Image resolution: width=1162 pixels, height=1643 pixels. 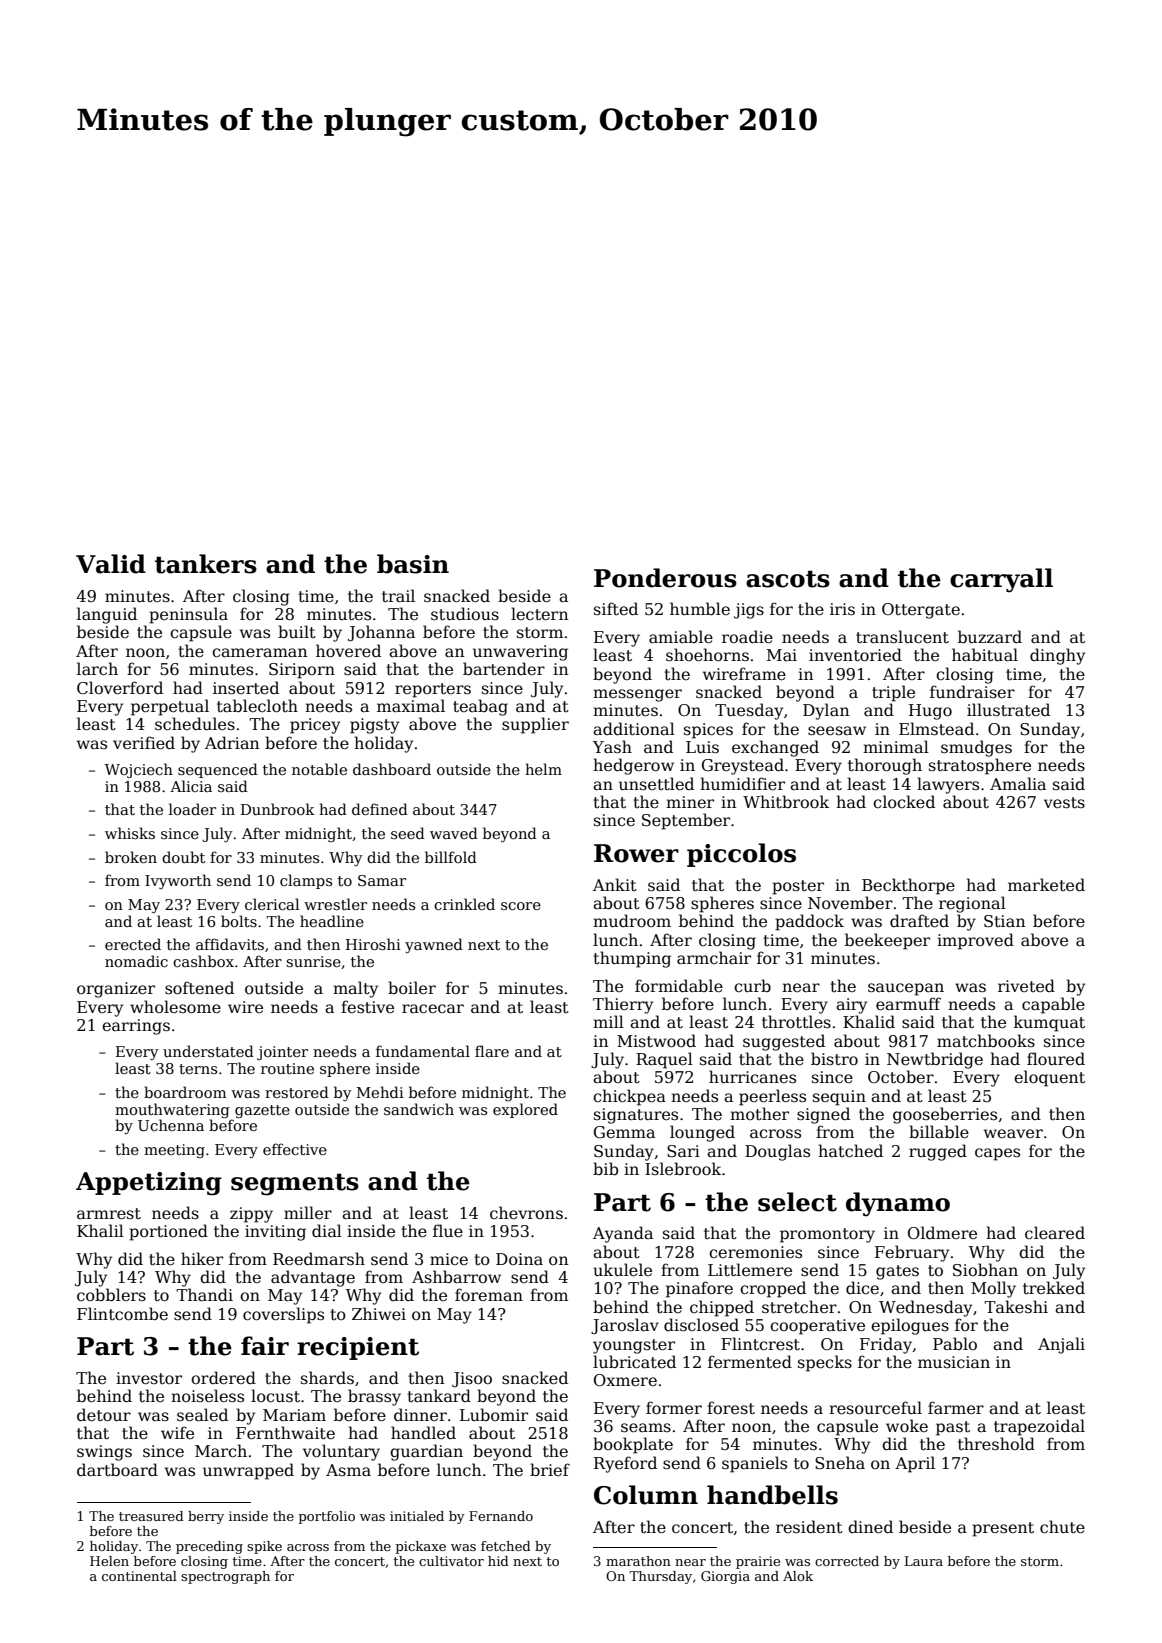 What do you see at coordinates (990, 637) in the screenshot?
I see `buzzard` at bounding box center [990, 637].
